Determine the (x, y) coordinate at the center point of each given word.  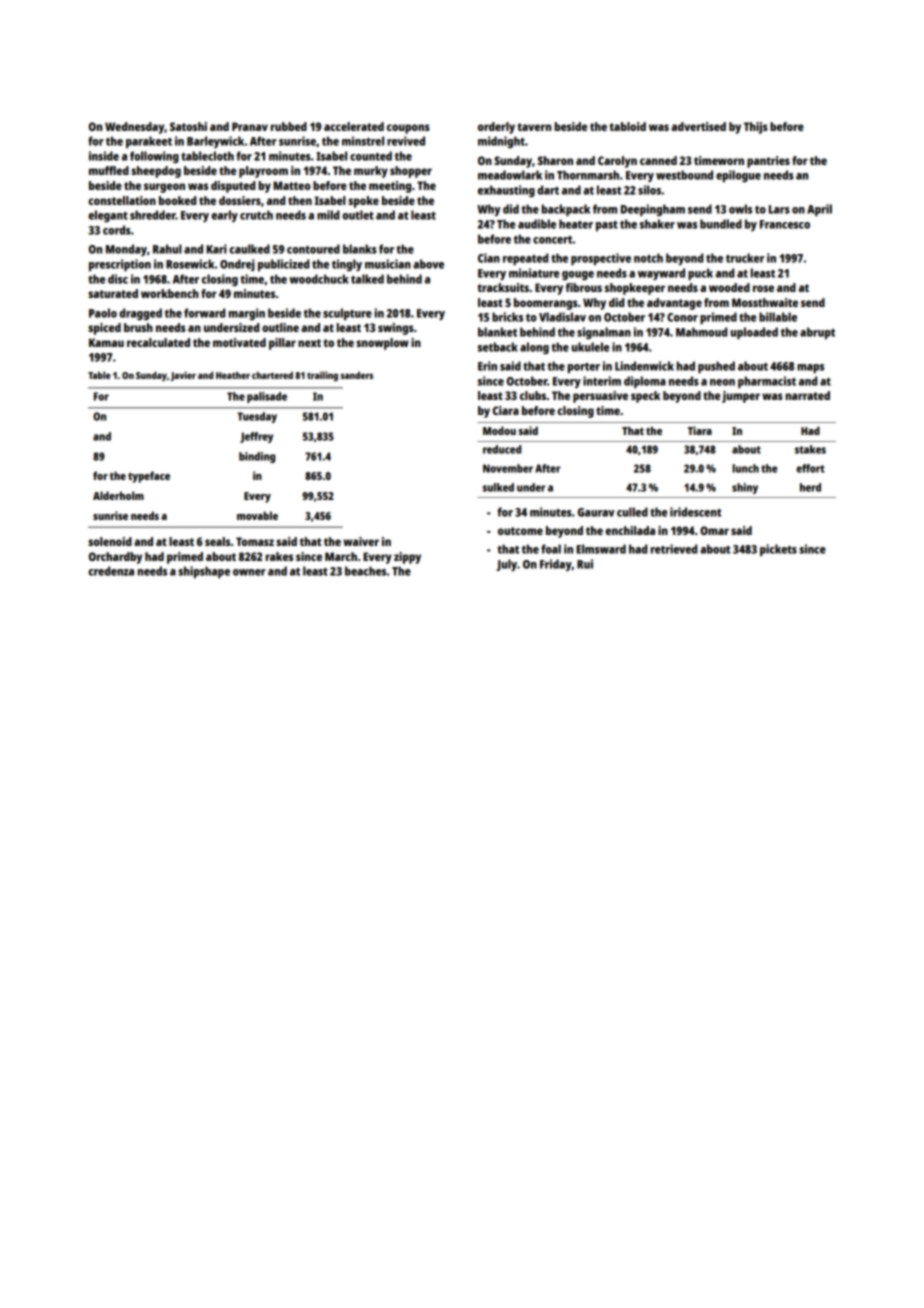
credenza (111, 571)
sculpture (347, 314)
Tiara (700, 430)
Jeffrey (256, 437)
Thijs (756, 128)
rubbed (289, 126)
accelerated (354, 126)
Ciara (506, 410)
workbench (170, 293)
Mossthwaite (765, 302)
